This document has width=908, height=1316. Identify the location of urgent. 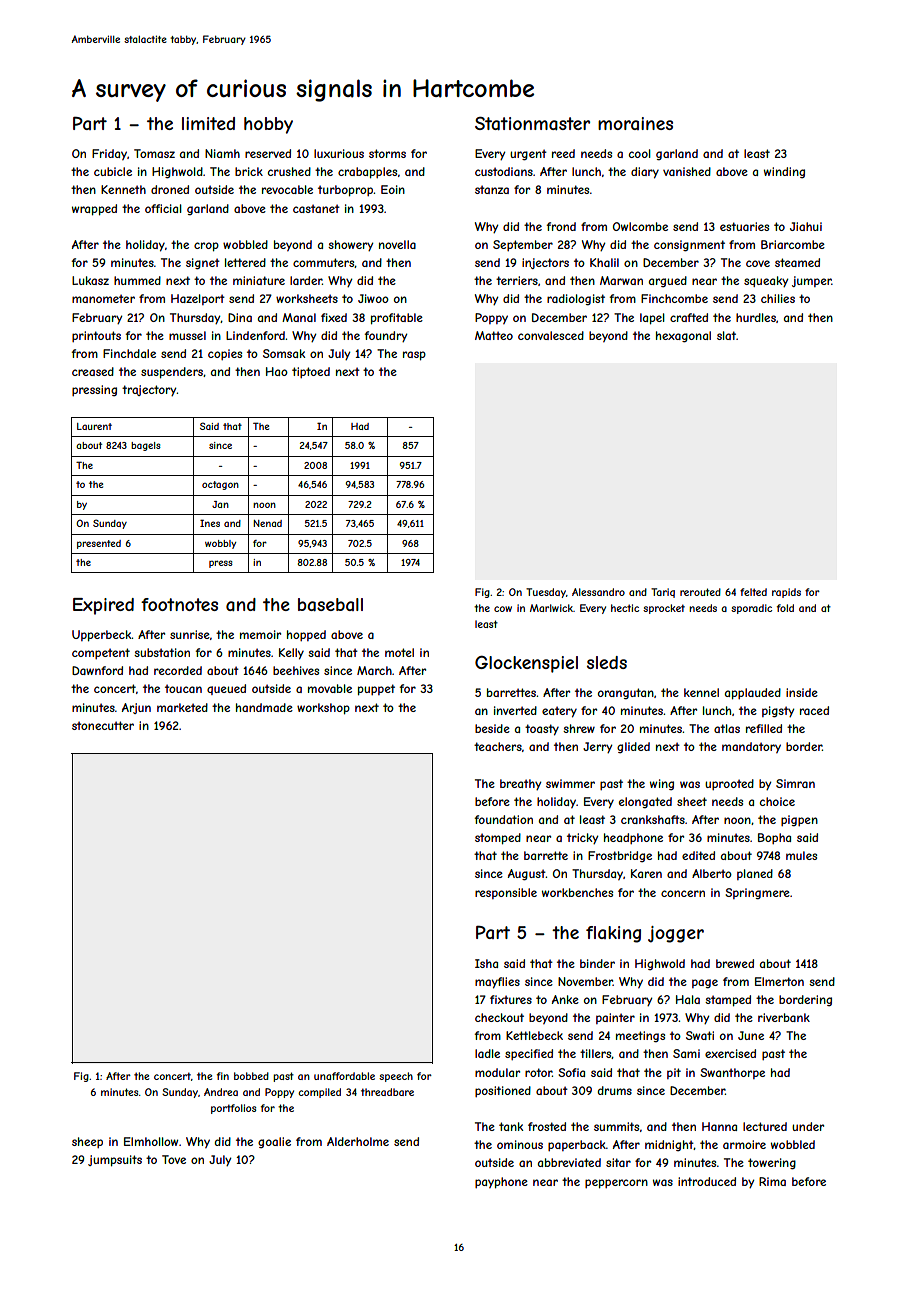
(528, 155).
